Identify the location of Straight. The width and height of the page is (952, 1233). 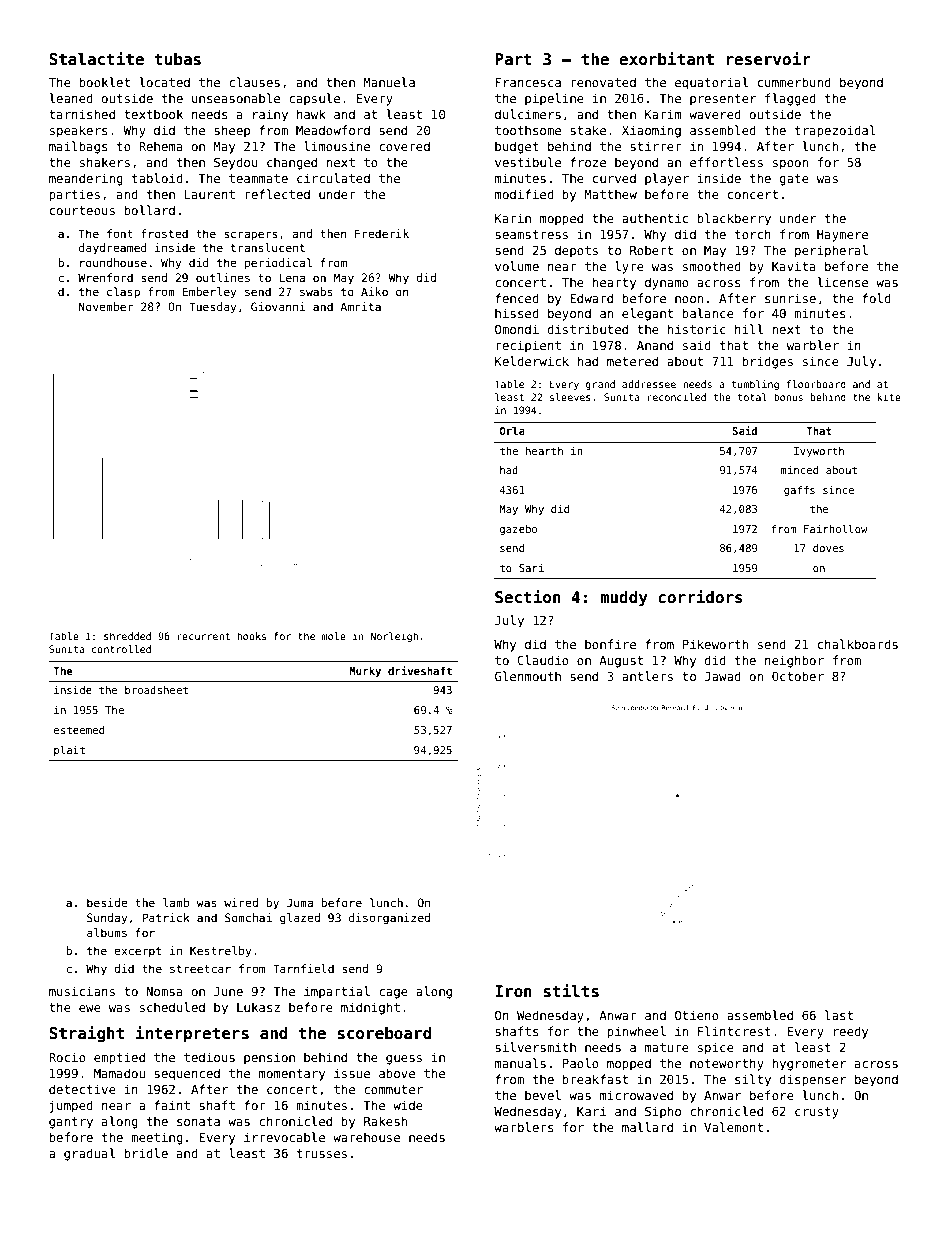
(86, 1034).
